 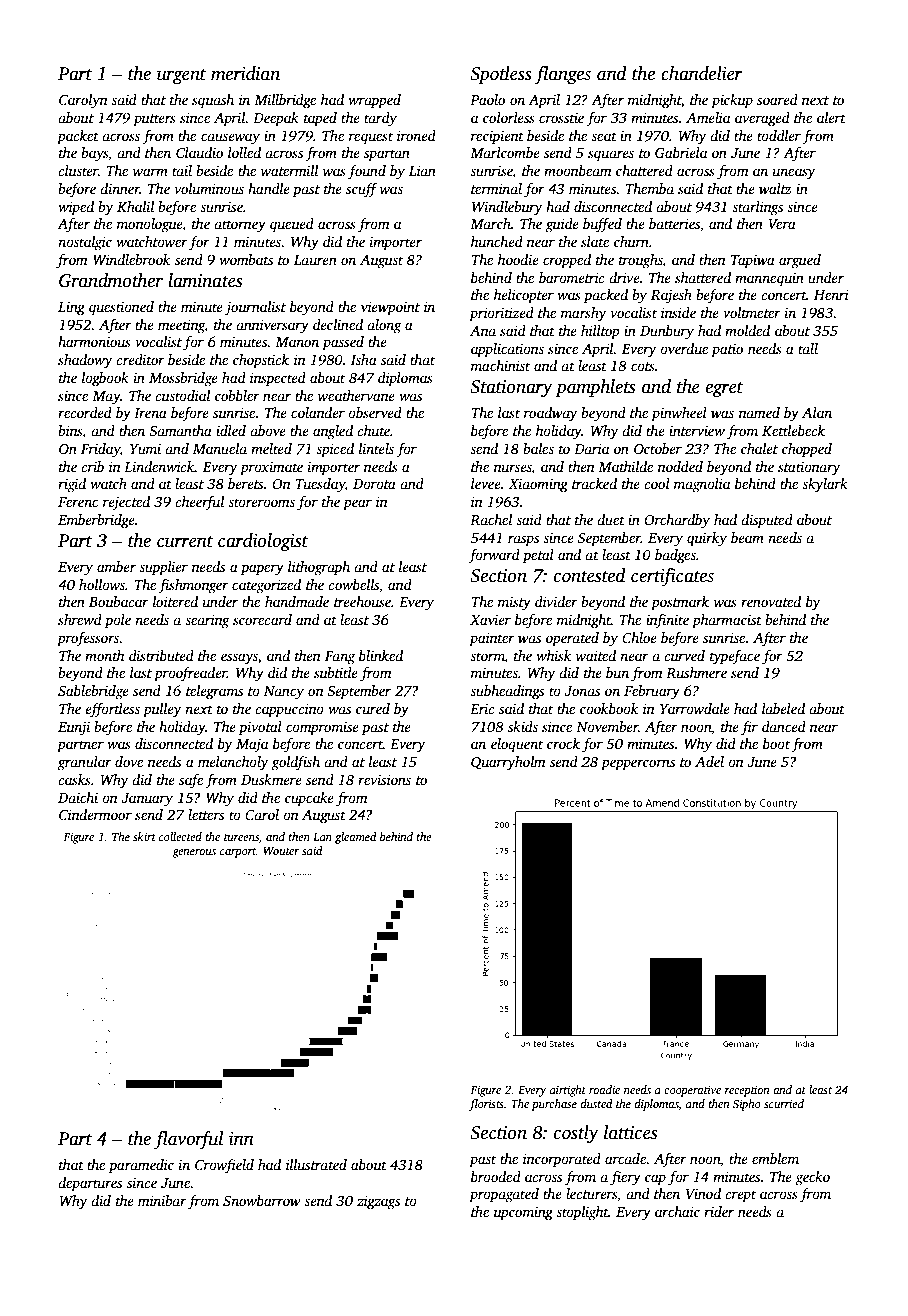 What do you see at coordinates (262, 1200) in the page?
I see `Snowbarrow` at bounding box center [262, 1200].
